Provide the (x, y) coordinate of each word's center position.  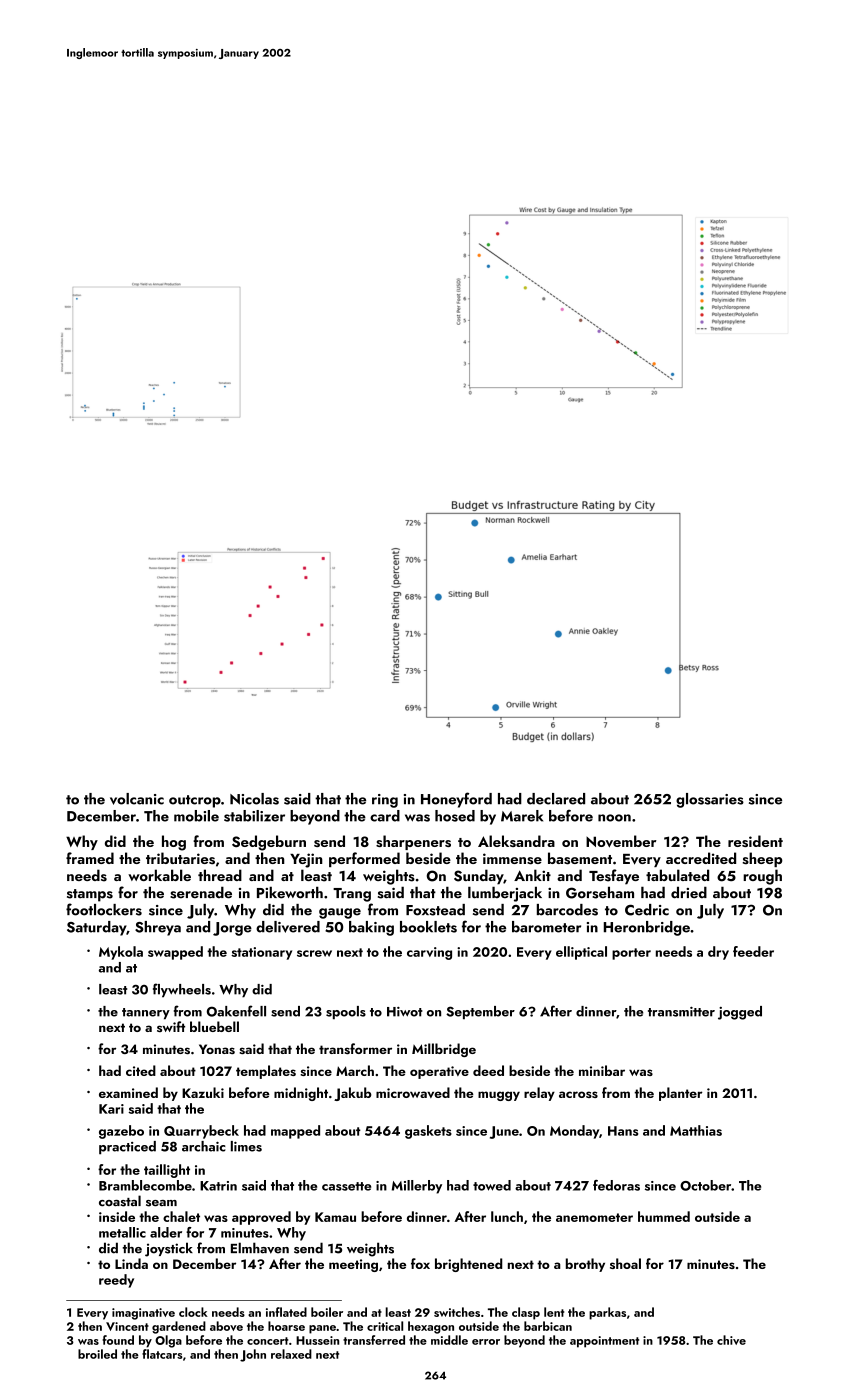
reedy (116, 1281)
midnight (301, 1094)
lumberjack (505, 894)
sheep (763, 859)
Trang (352, 895)
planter (680, 1094)
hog (174, 843)
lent (554, 1312)
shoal (625, 1263)
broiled (97, 1354)
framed (90, 858)
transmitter (681, 1012)
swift (171, 1026)
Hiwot (405, 1012)
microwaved (413, 1092)
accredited (701, 858)
